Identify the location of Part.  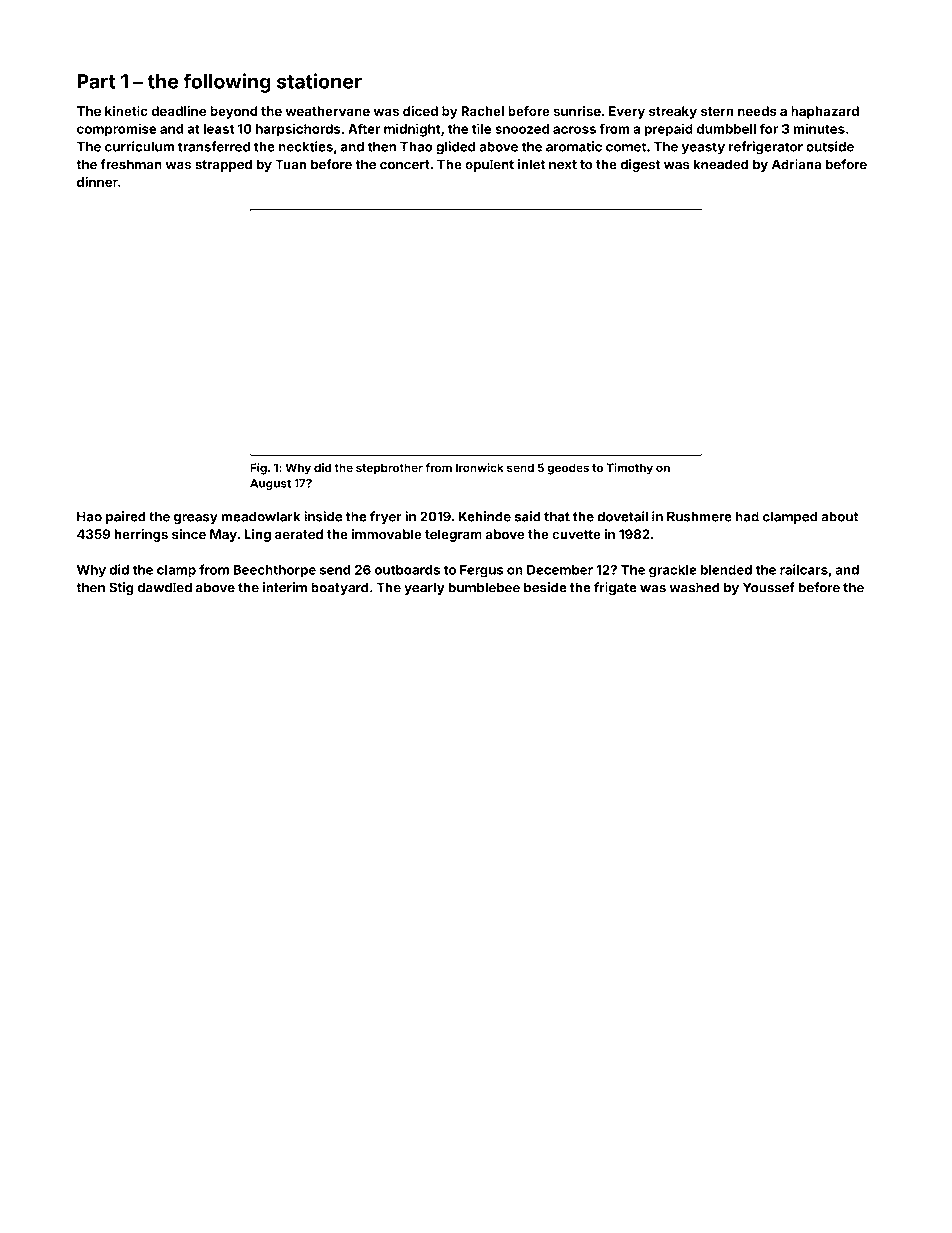
(96, 81).
